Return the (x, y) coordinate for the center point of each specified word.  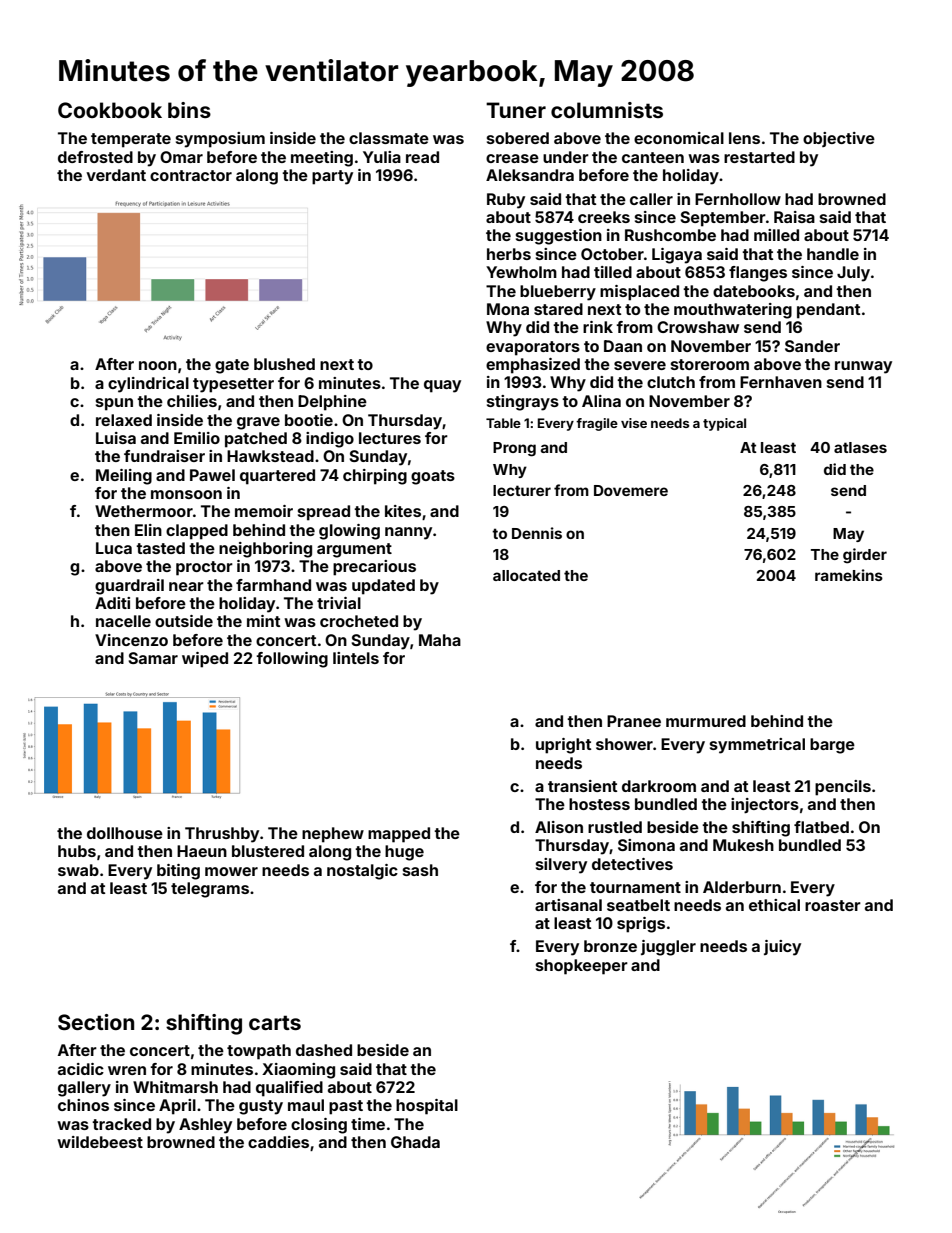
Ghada (415, 1142)
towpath (259, 1052)
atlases (860, 447)
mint (263, 621)
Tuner (516, 110)
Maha (440, 640)
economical (679, 138)
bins (189, 110)
